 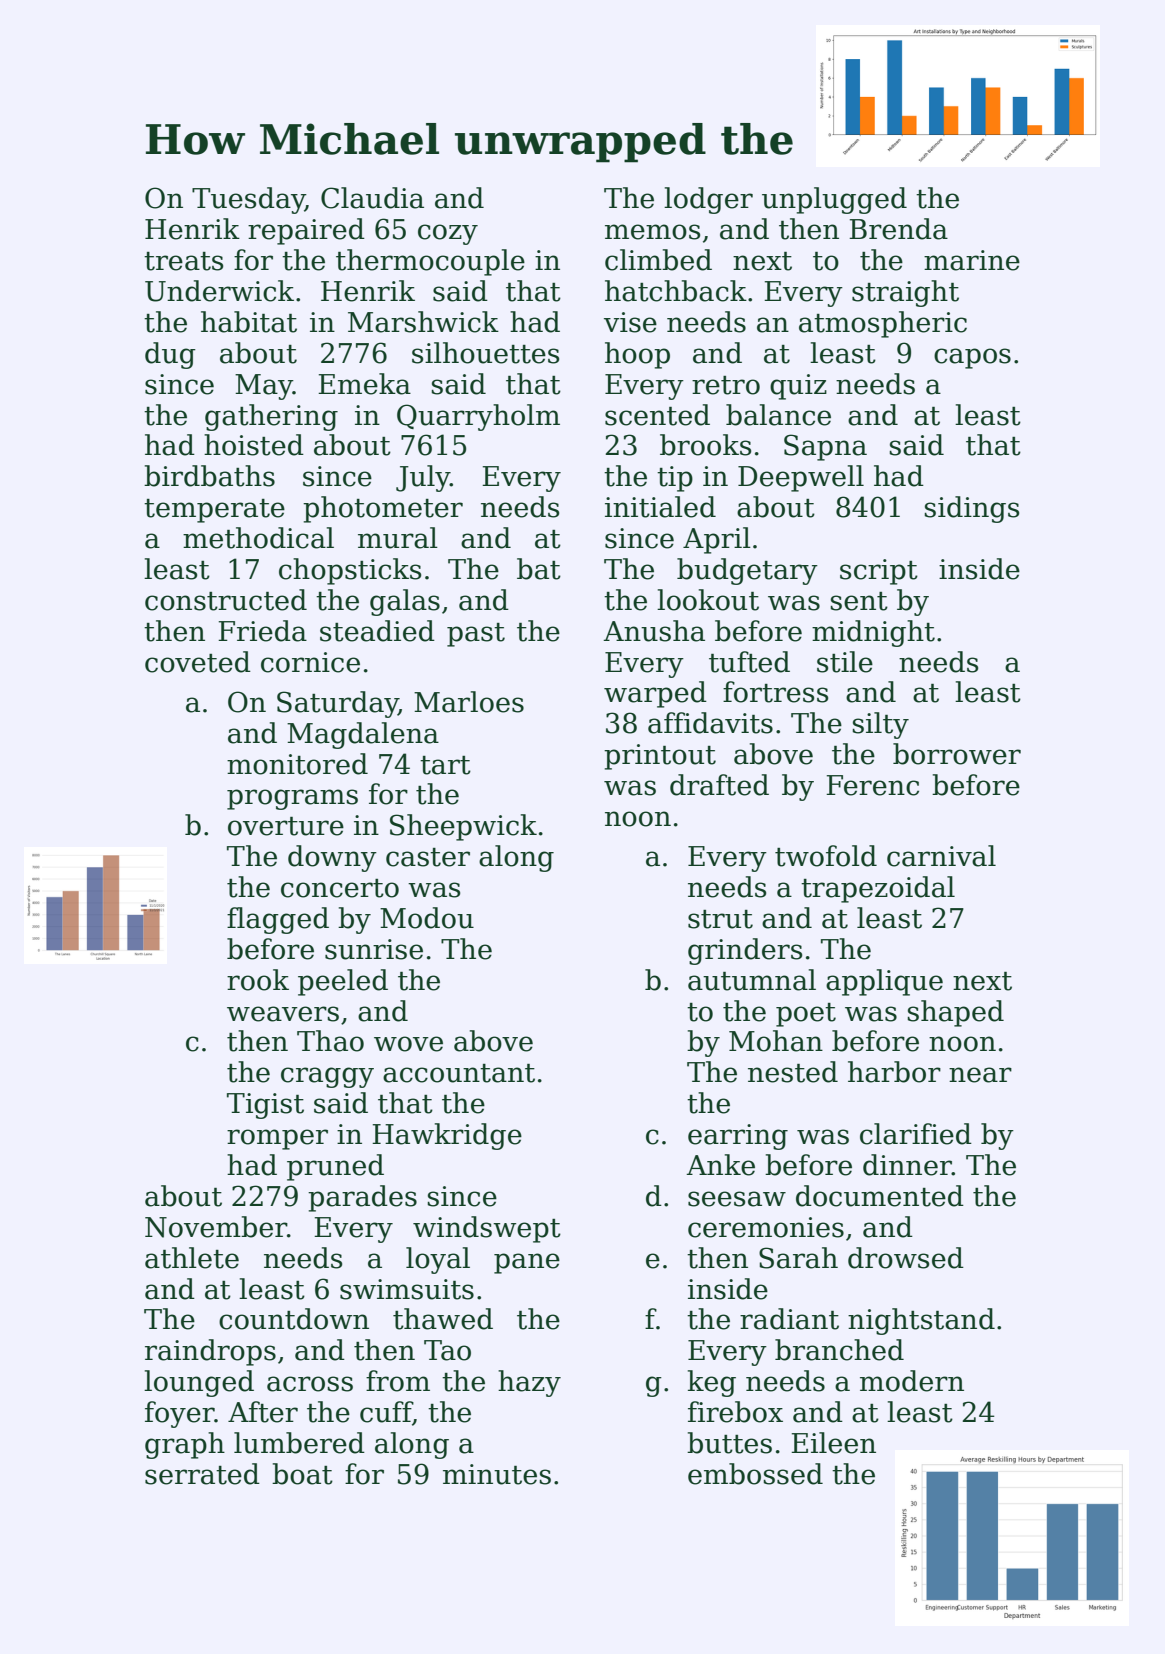 What do you see at coordinates (658, 260) in the screenshot?
I see `climbed` at bounding box center [658, 260].
